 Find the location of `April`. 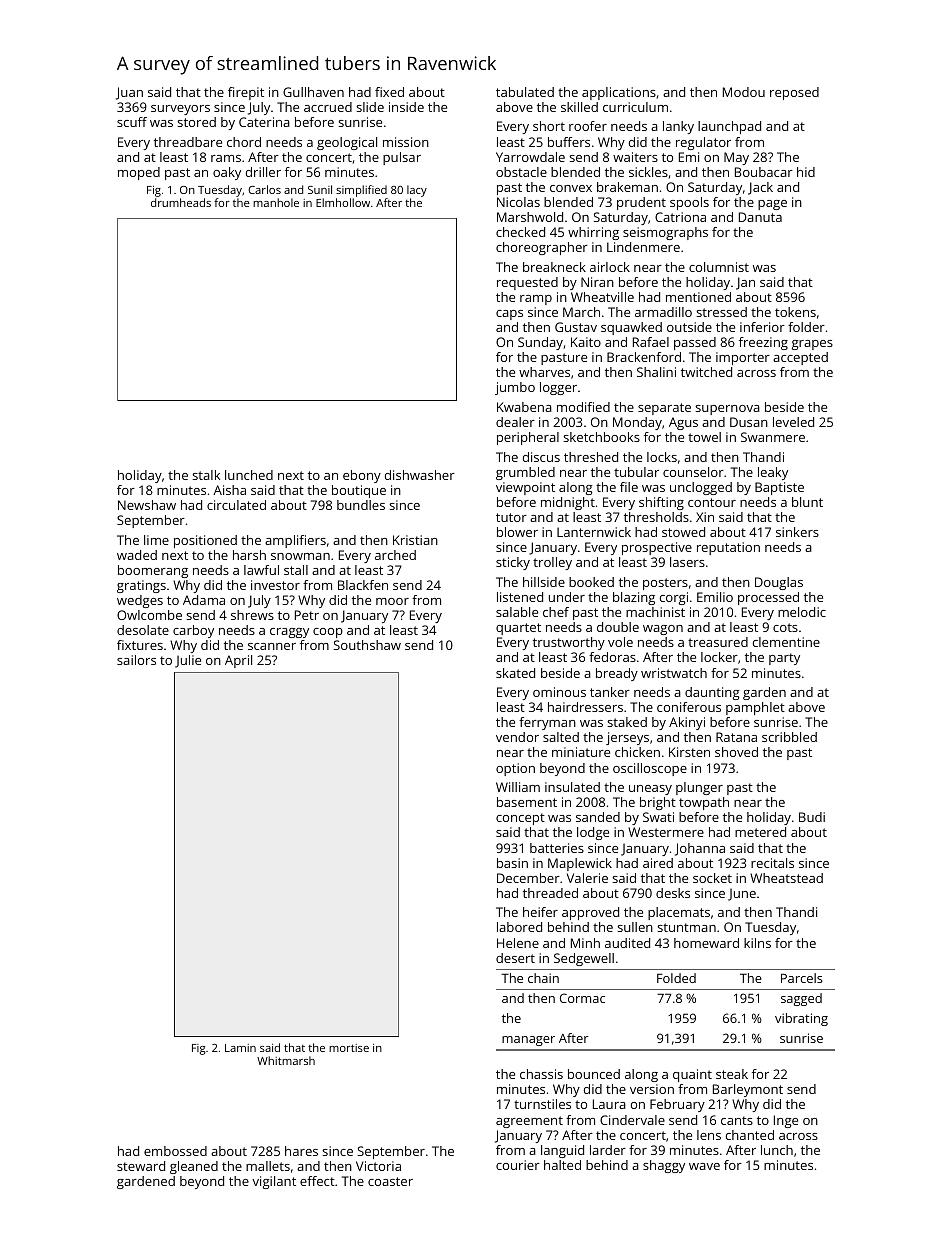

April is located at coordinates (238, 661).
